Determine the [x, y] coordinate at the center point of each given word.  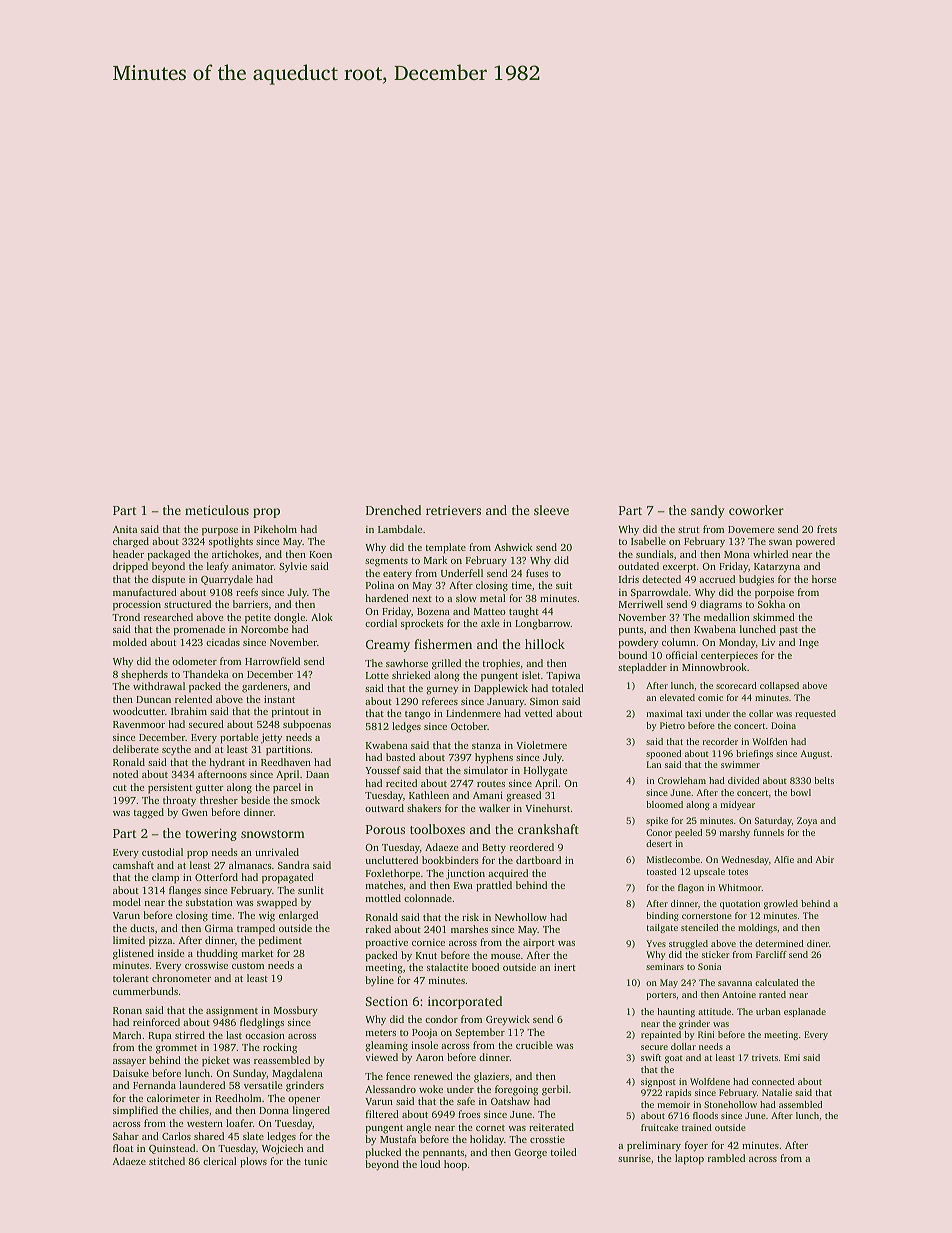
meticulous [217, 510]
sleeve [551, 510]
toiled [564, 1152]
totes [738, 872]
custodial [162, 852]
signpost [658, 1082]
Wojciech [282, 1149]
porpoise [774, 593]
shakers [424, 808]
